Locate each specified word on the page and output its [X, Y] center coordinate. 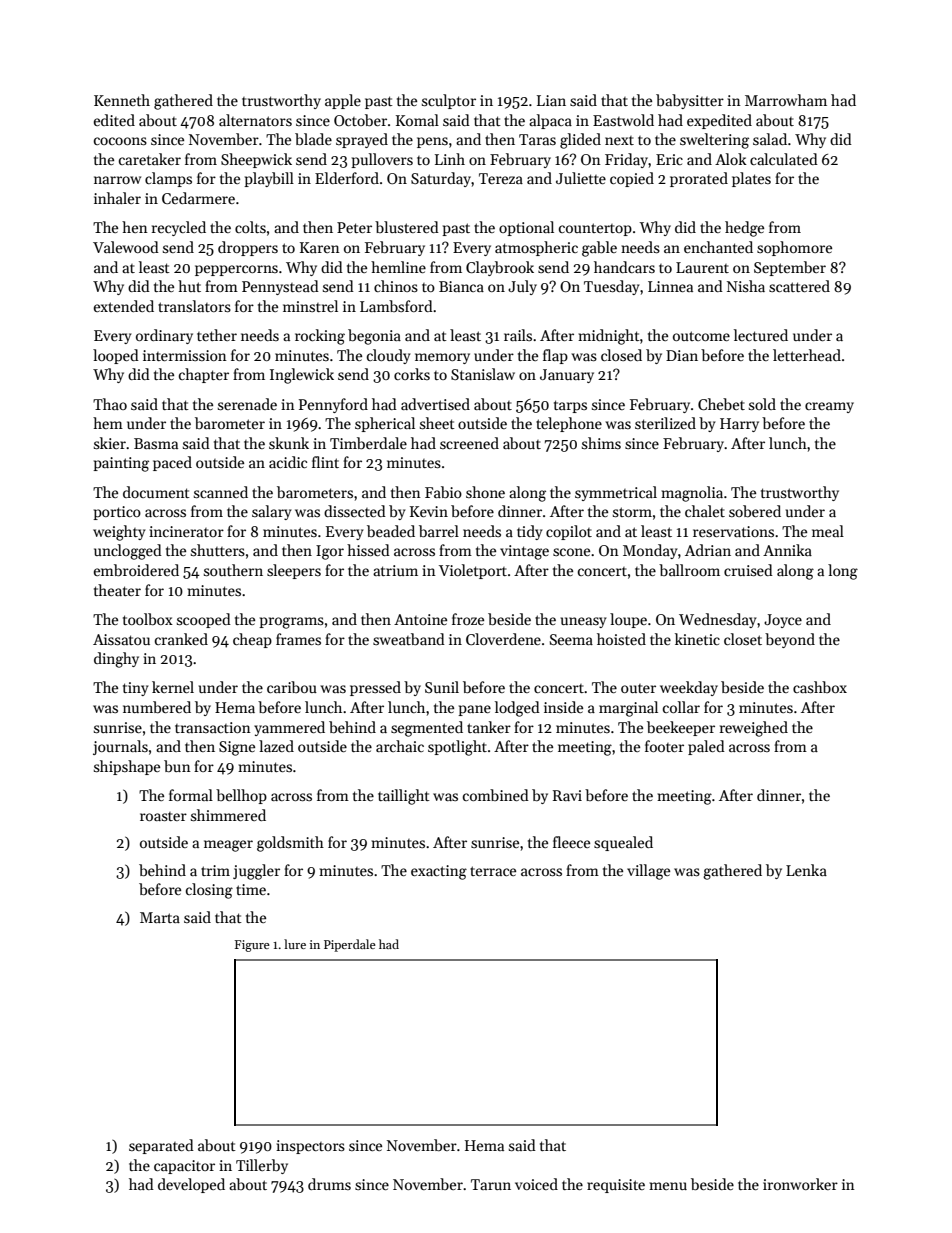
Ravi [567, 795]
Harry [739, 425]
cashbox [820, 687]
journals [120, 747]
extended [124, 306]
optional [526, 228]
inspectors [310, 1147]
